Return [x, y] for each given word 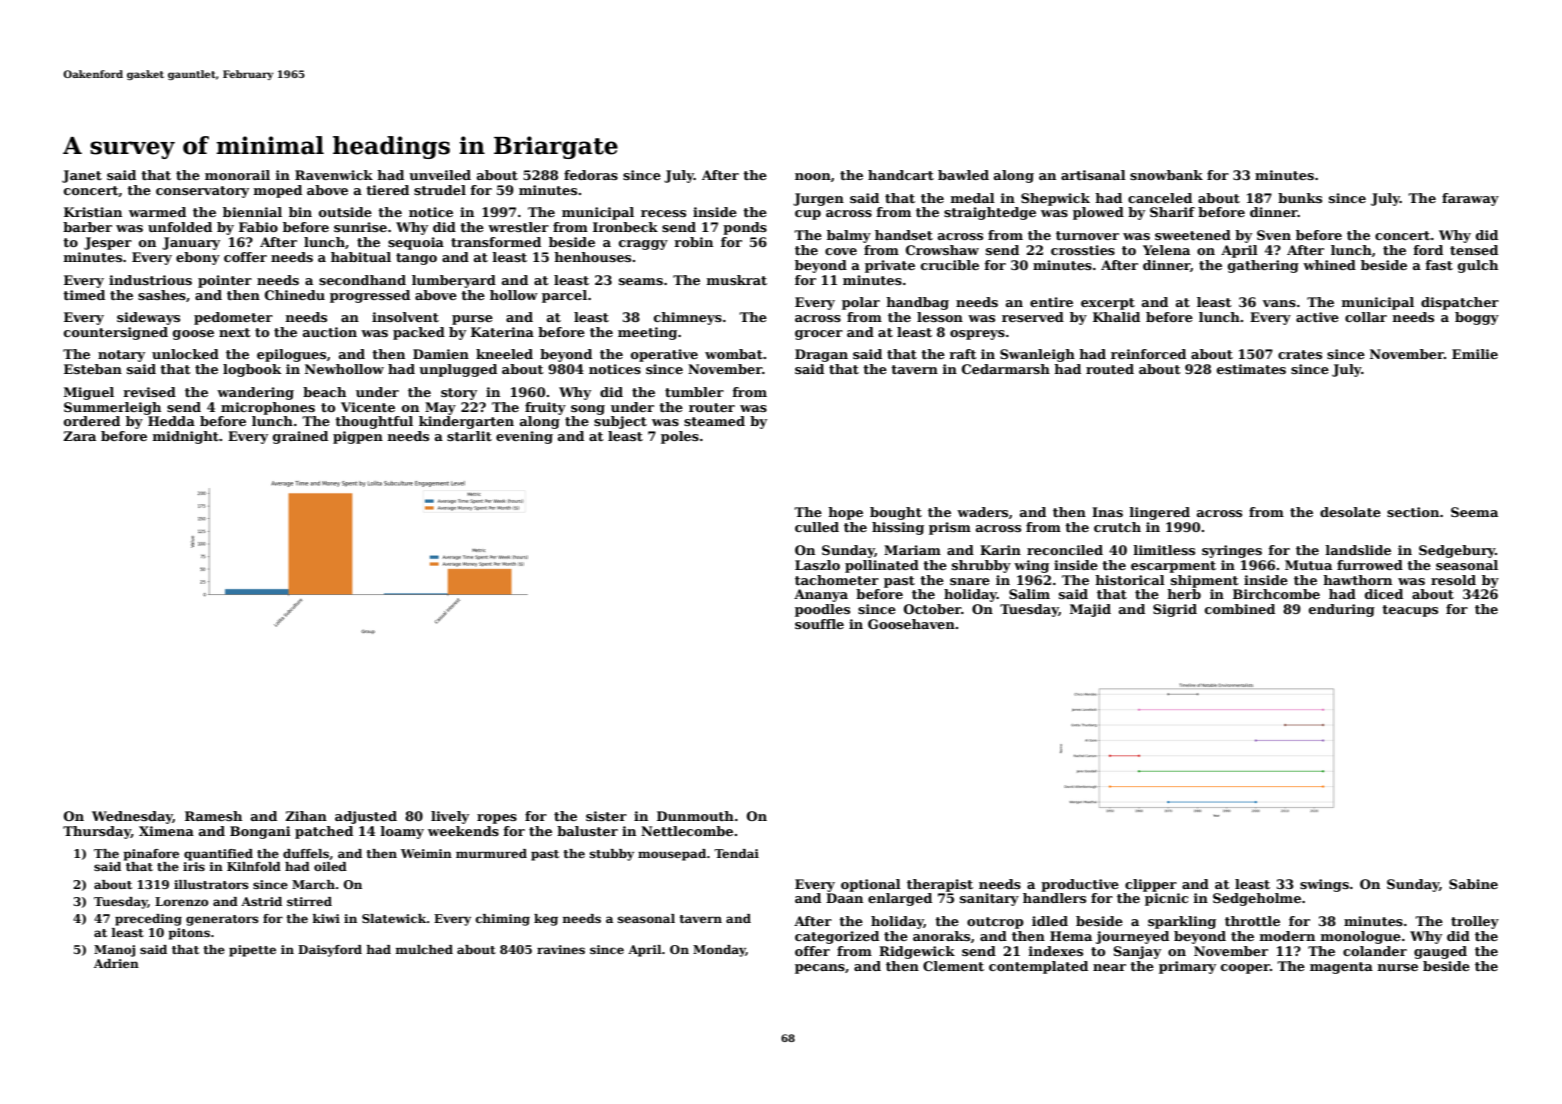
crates [1300, 354]
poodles [822, 610]
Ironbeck [625, 227]
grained [300, 437]
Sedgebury [1457, 551]
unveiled [440, 175]
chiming [503, 920]
